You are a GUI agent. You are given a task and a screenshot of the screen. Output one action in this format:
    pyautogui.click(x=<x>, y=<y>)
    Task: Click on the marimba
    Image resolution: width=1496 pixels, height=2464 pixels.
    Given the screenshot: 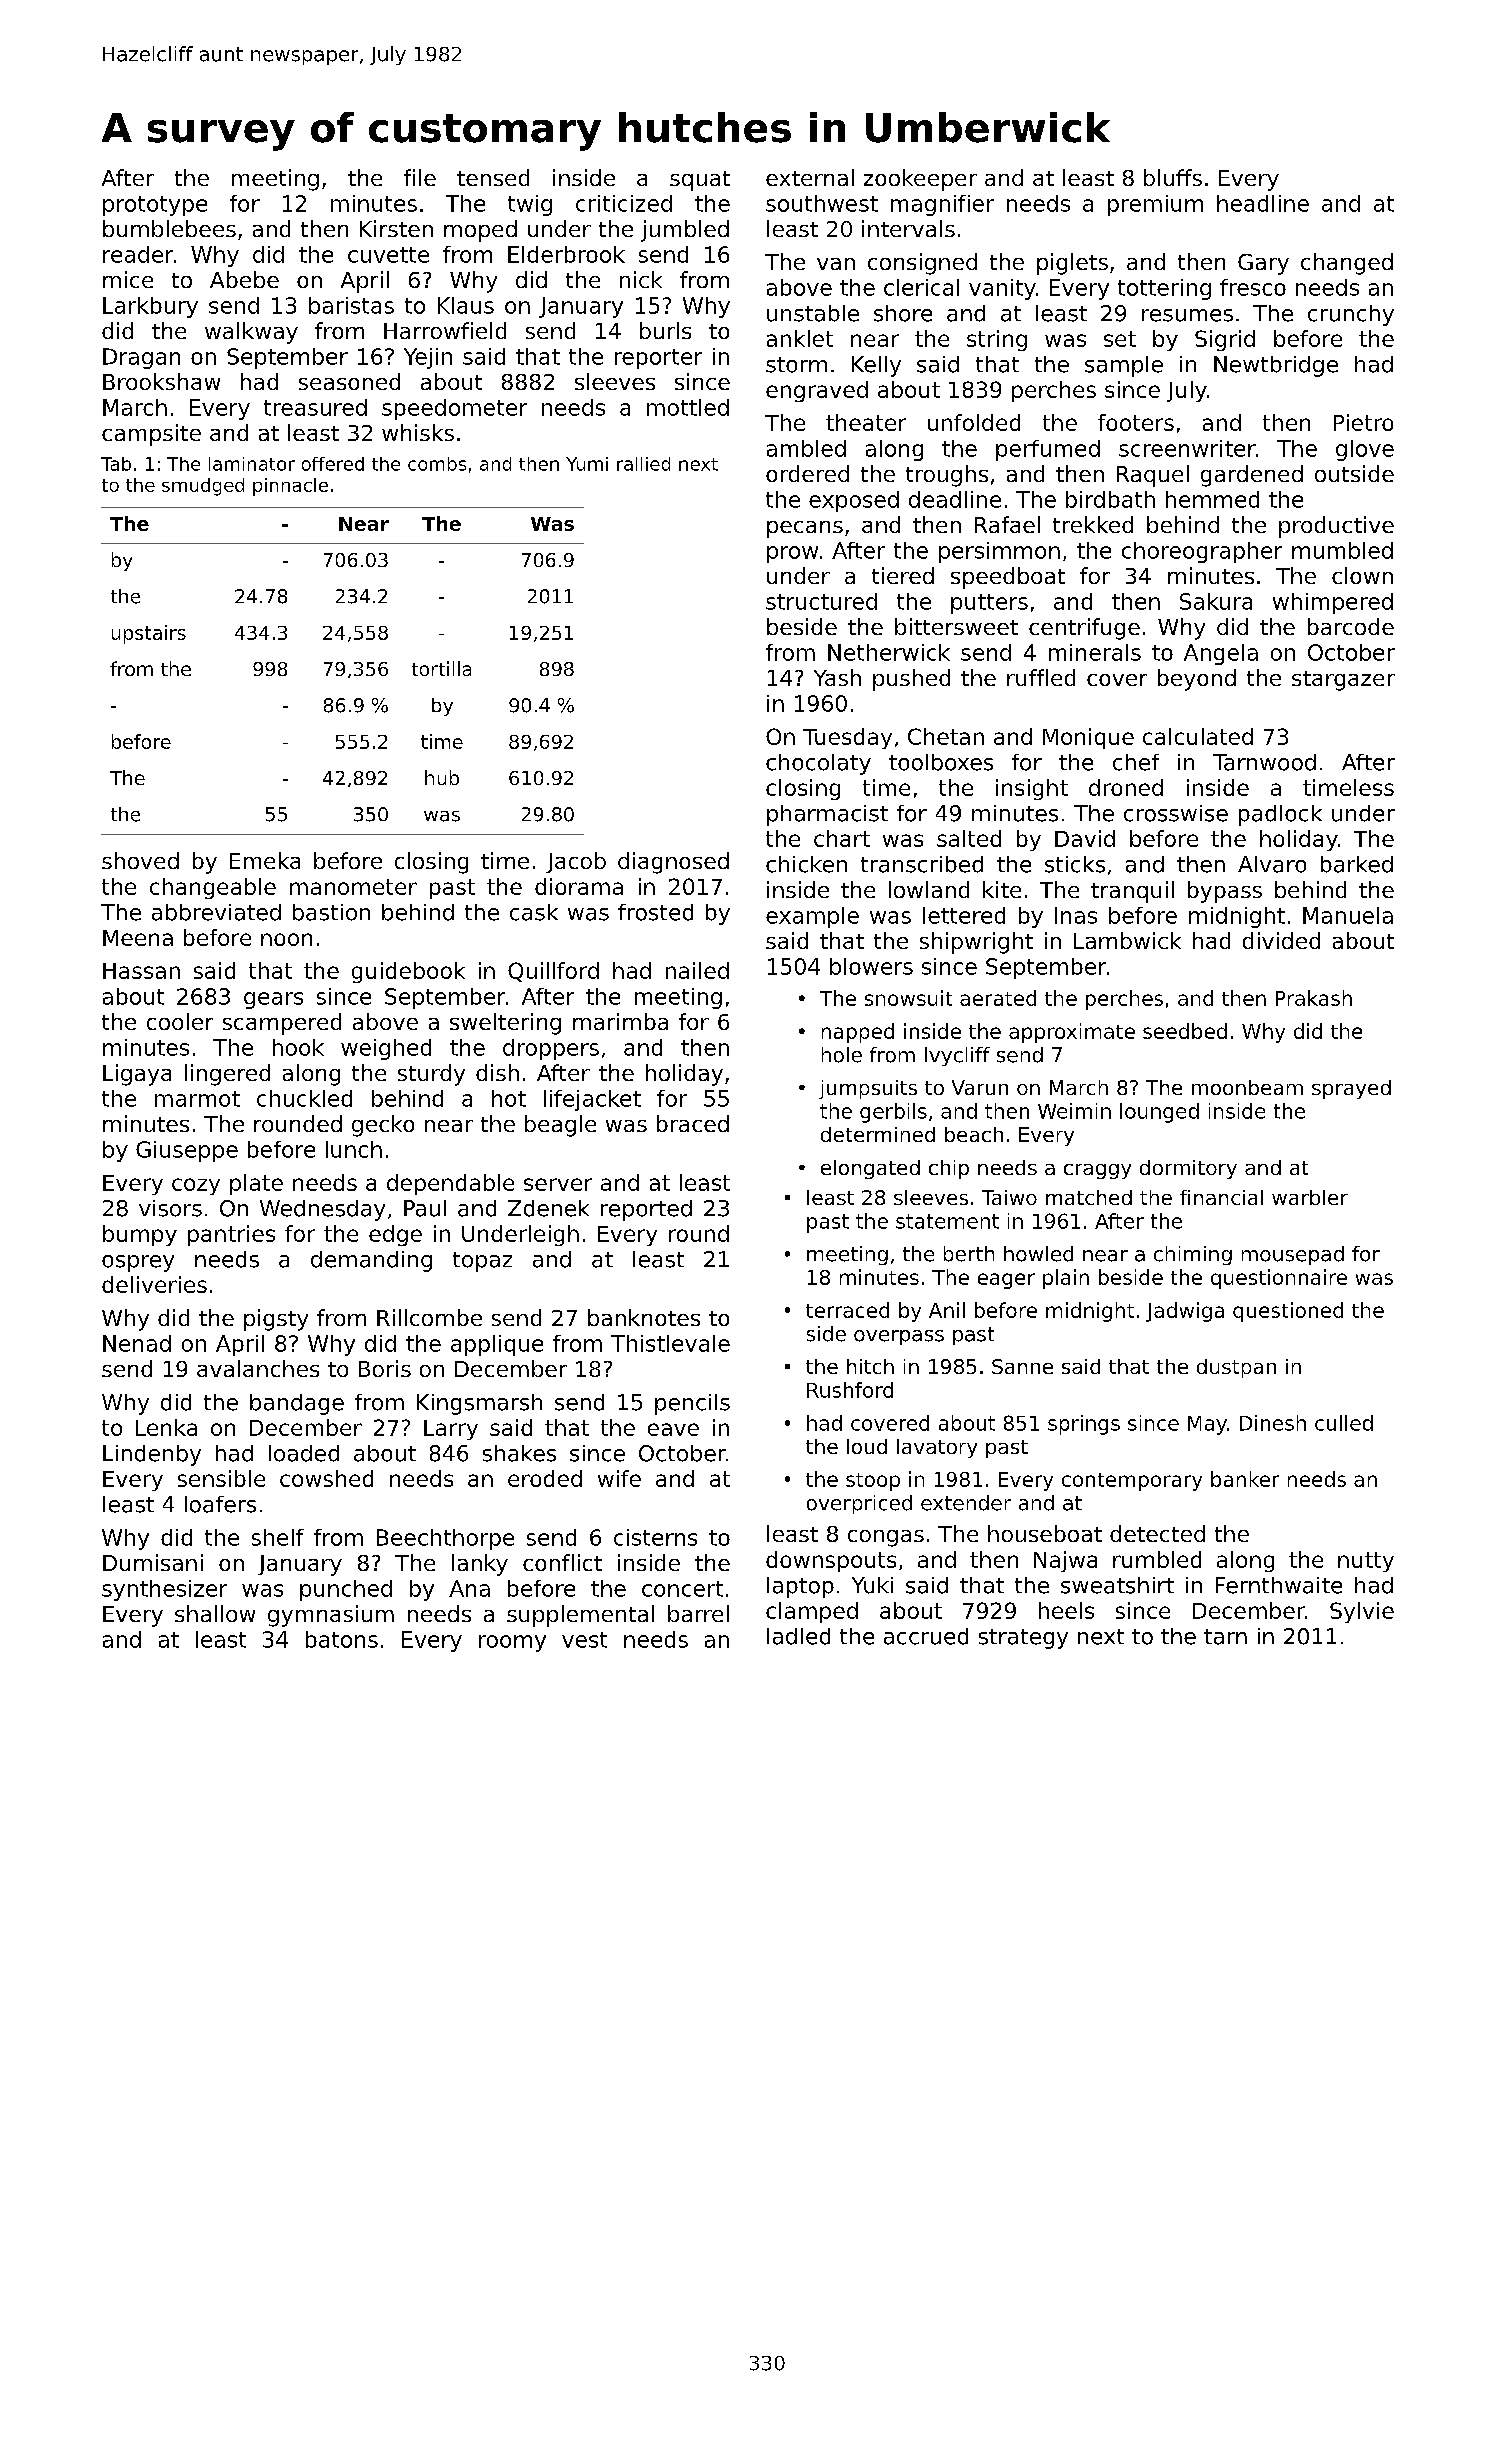 What is the action you would take?
    pyautogui.click(x=620, y=1021)
